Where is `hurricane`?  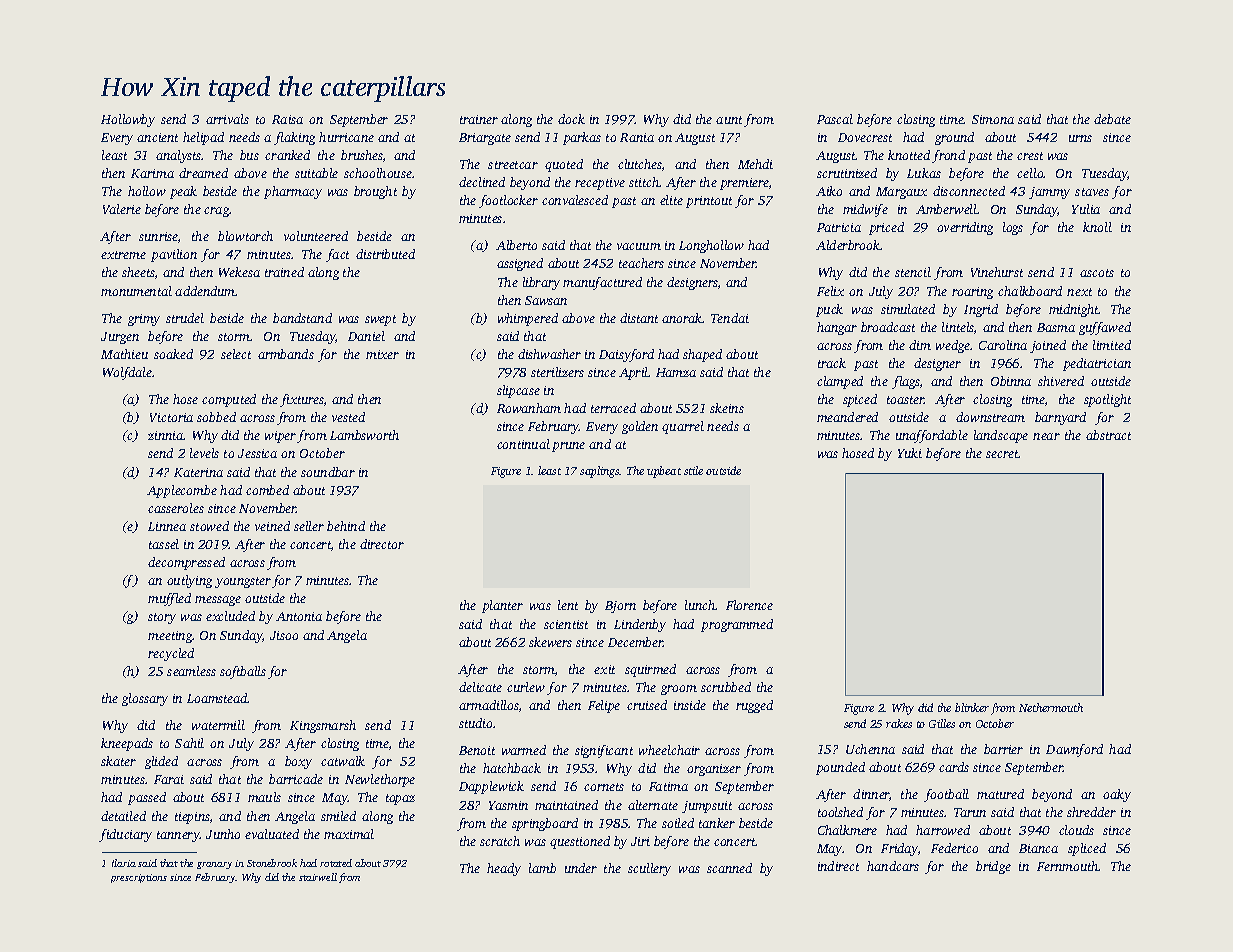
hurricane is located at coordinates (346, 137).
